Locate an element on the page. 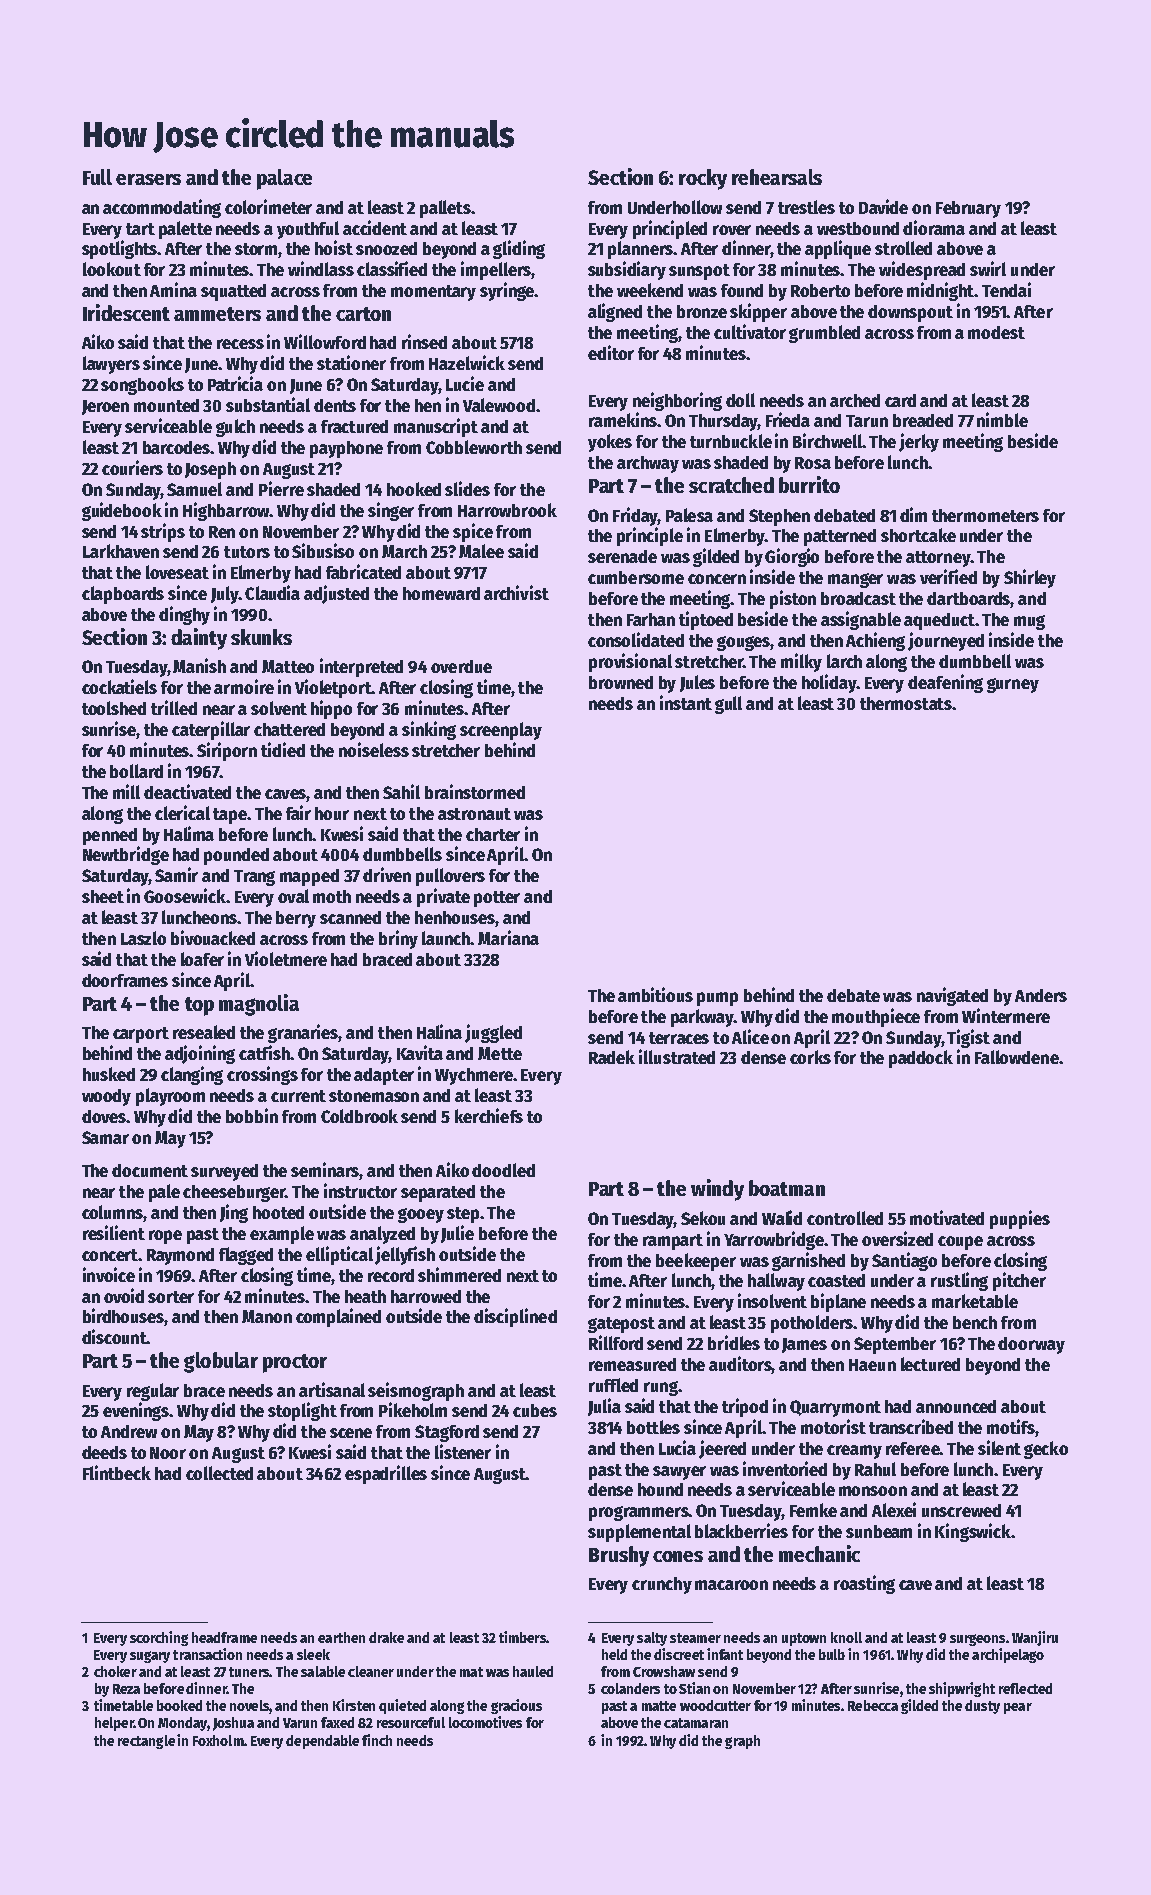  magnolia is located at coordinates (259, 1005).
